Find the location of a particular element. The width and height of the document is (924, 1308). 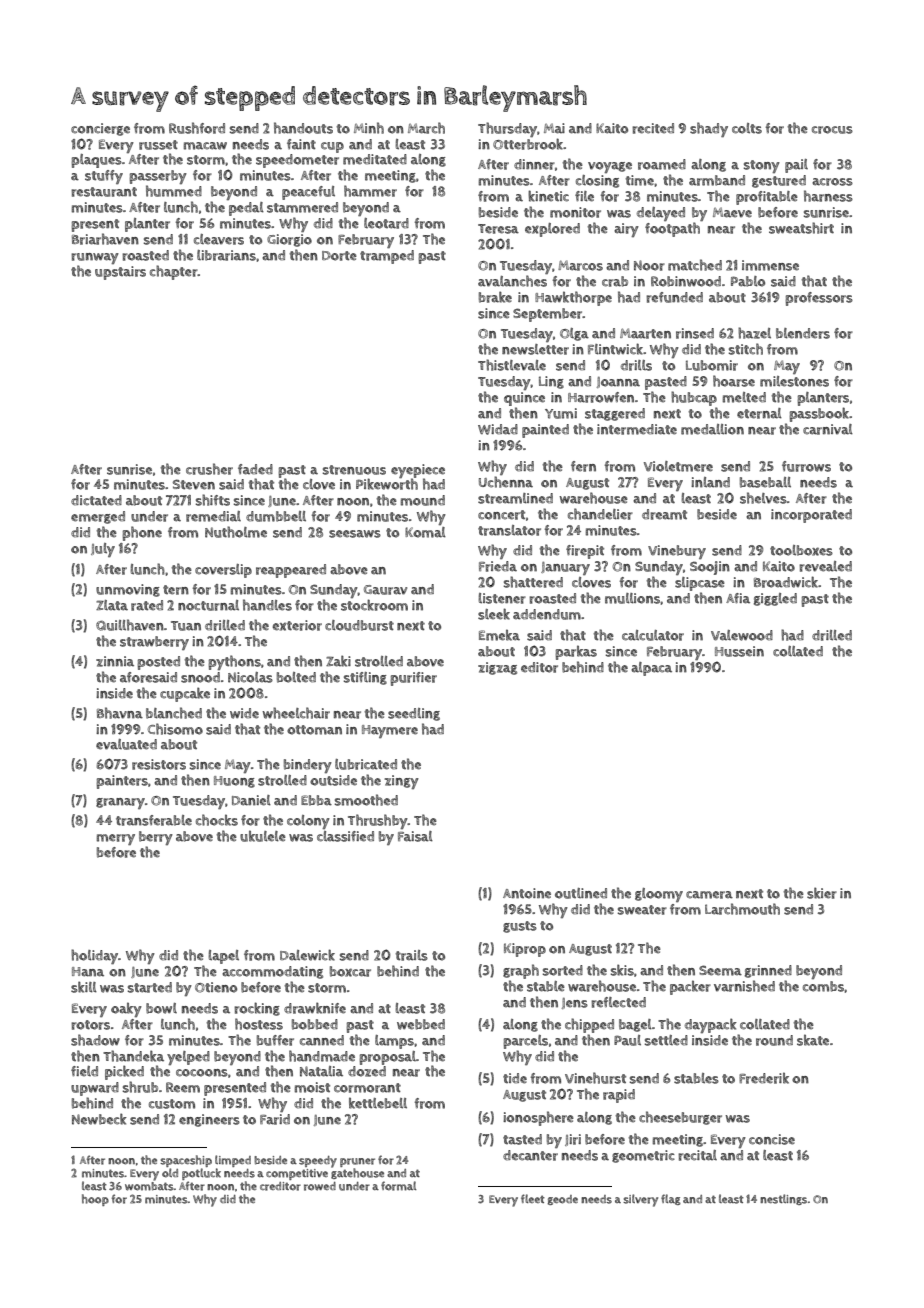

phone is located at coordinates (142, 533).
